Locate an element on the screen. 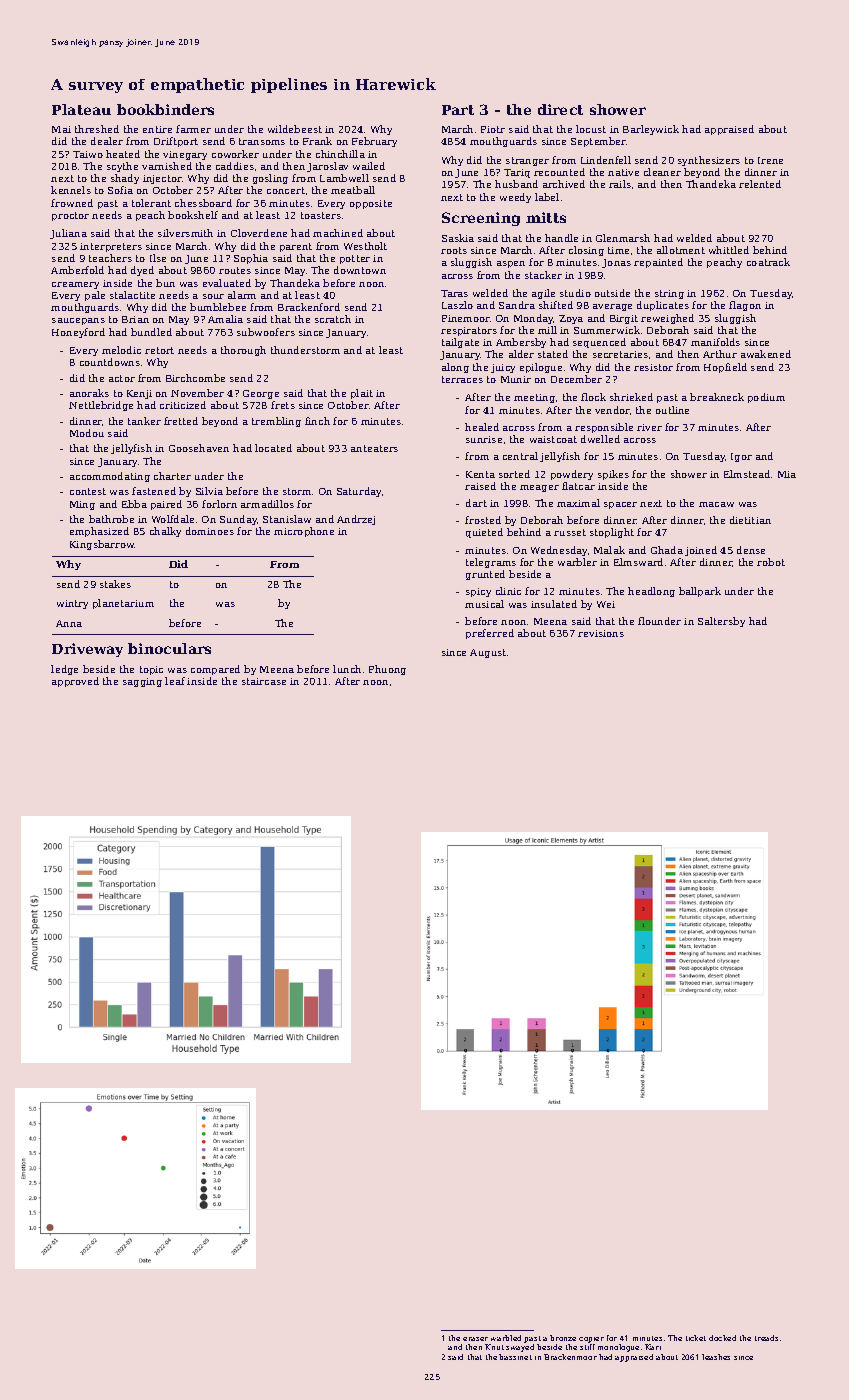 This screenshot has height=1400, width=849. Phuong is located at coordinates (387, 670).
